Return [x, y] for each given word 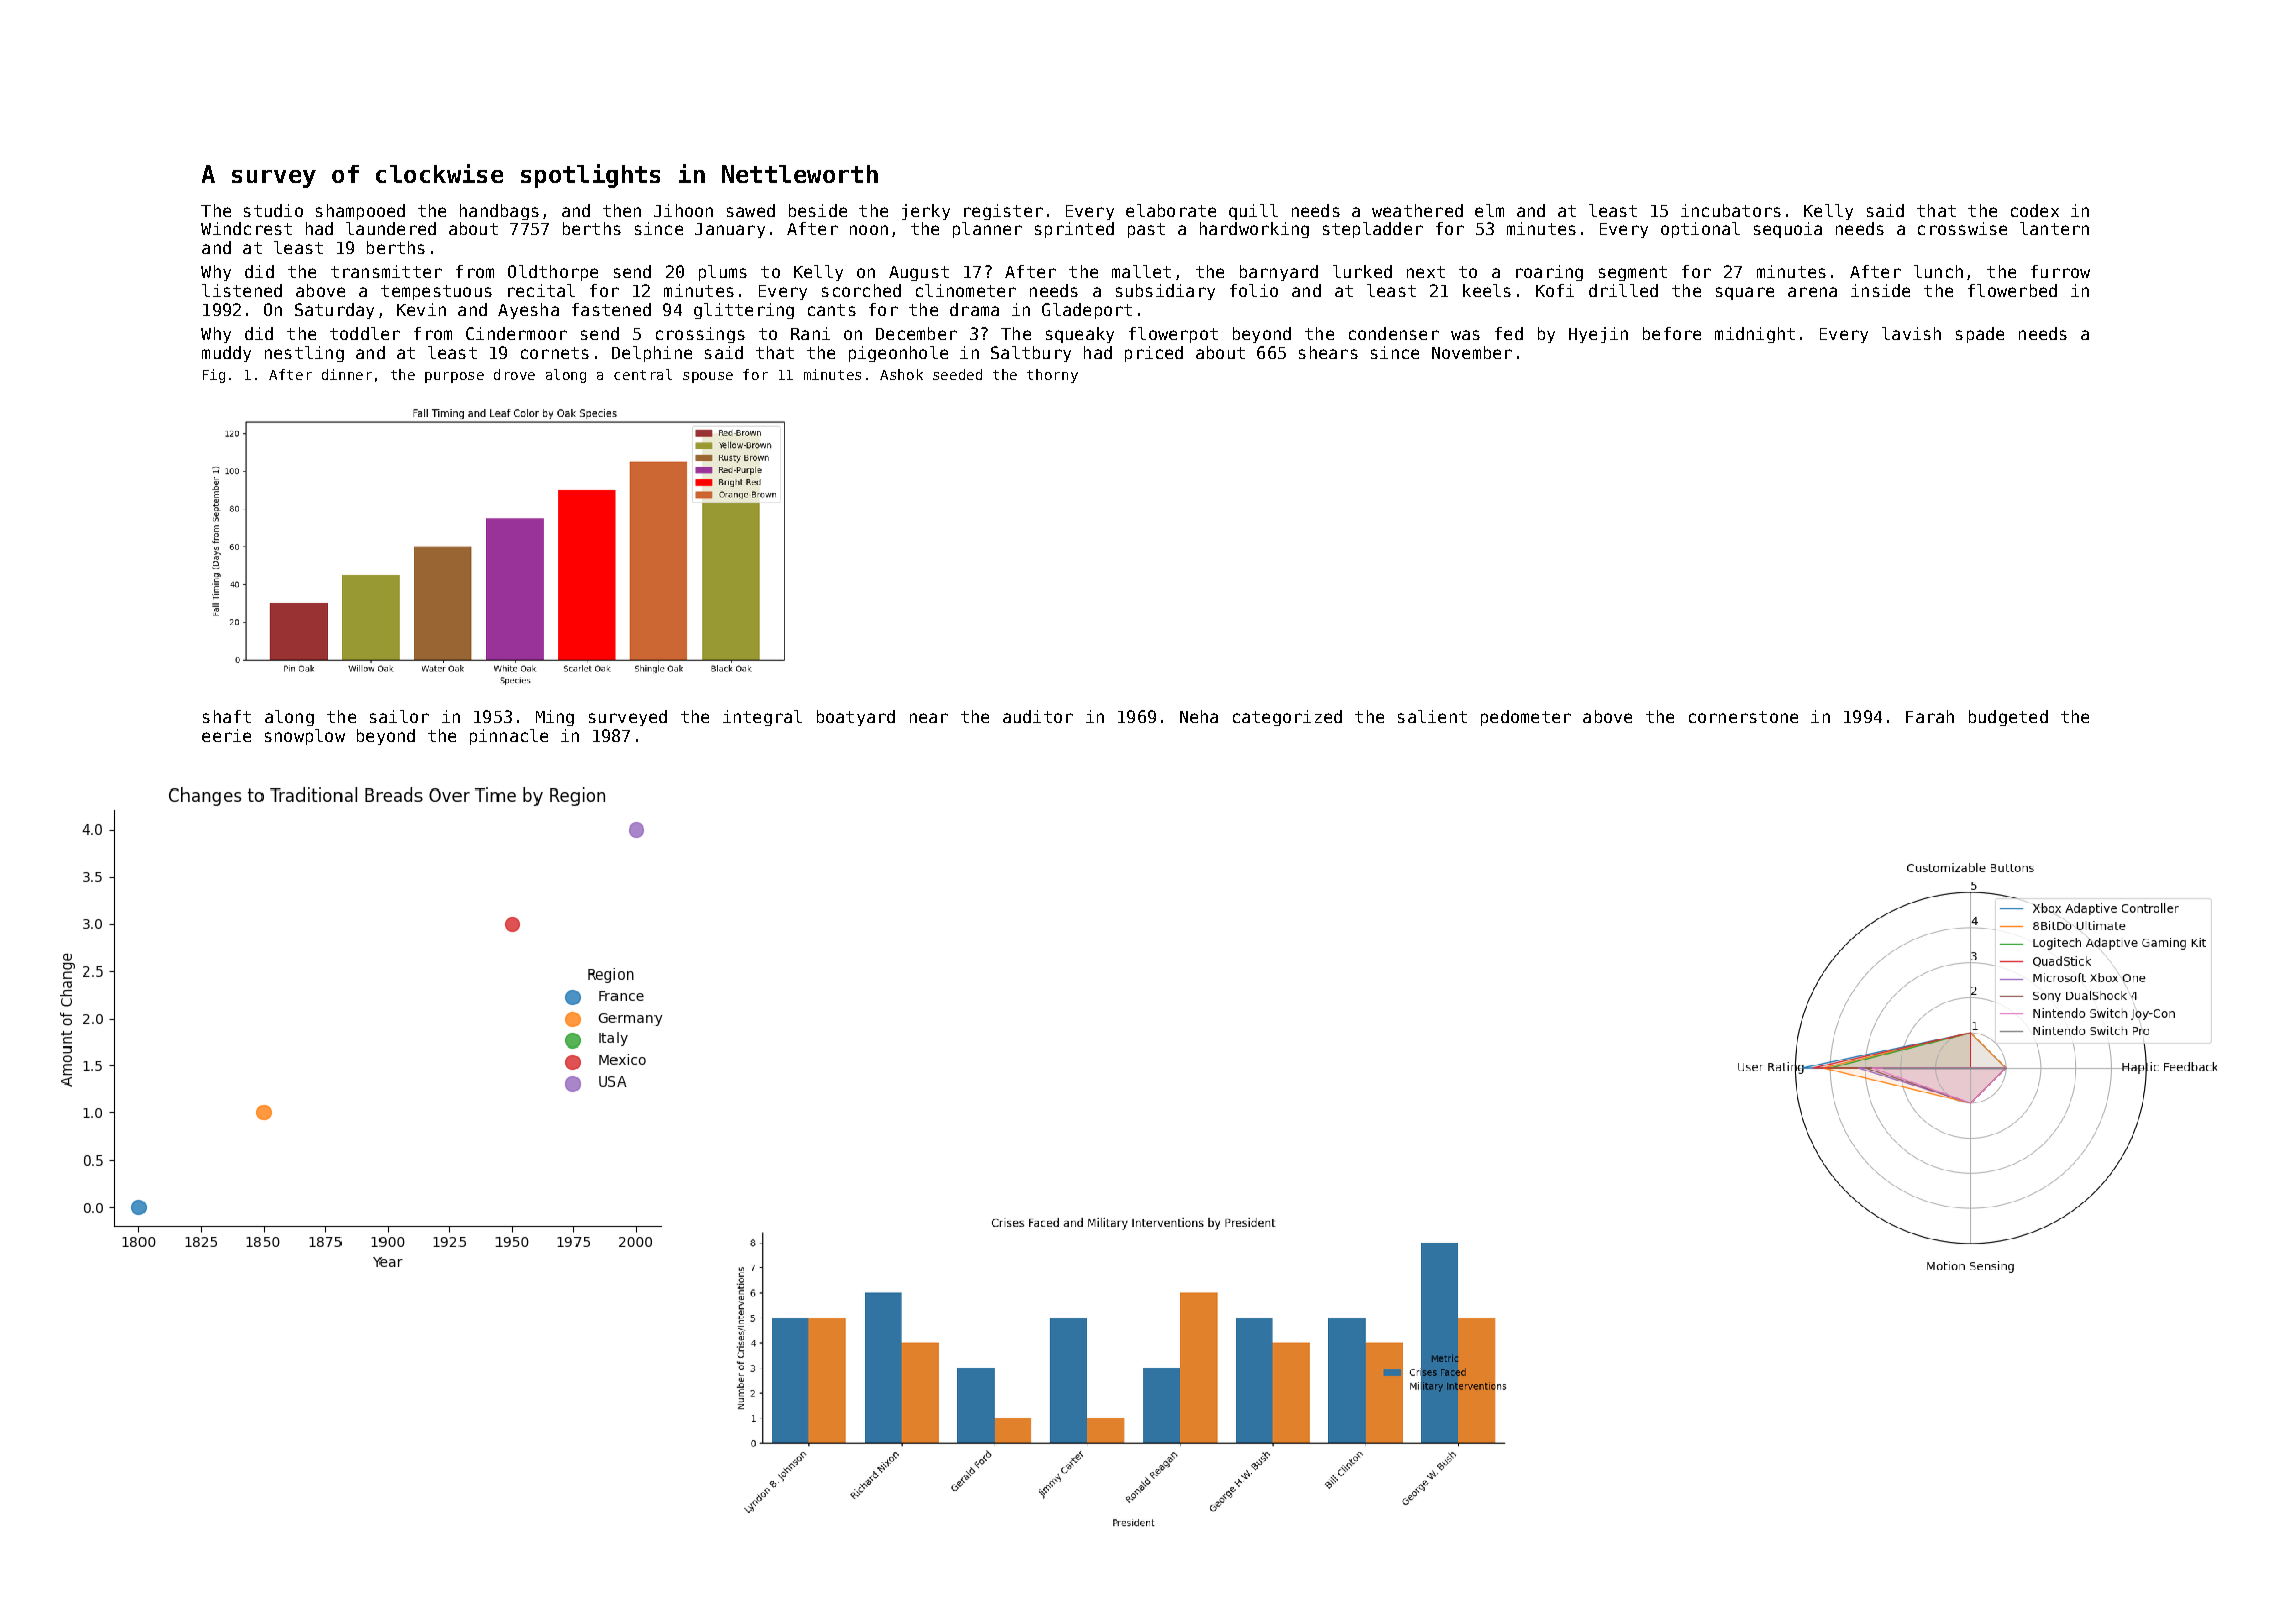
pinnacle [509, 737]
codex [2035, 210]
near [929, 718]
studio [273, 210]
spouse [708, 377]
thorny [1052, 376]
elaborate [1171, 210]
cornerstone [1743, 717]
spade [1980, 335]
